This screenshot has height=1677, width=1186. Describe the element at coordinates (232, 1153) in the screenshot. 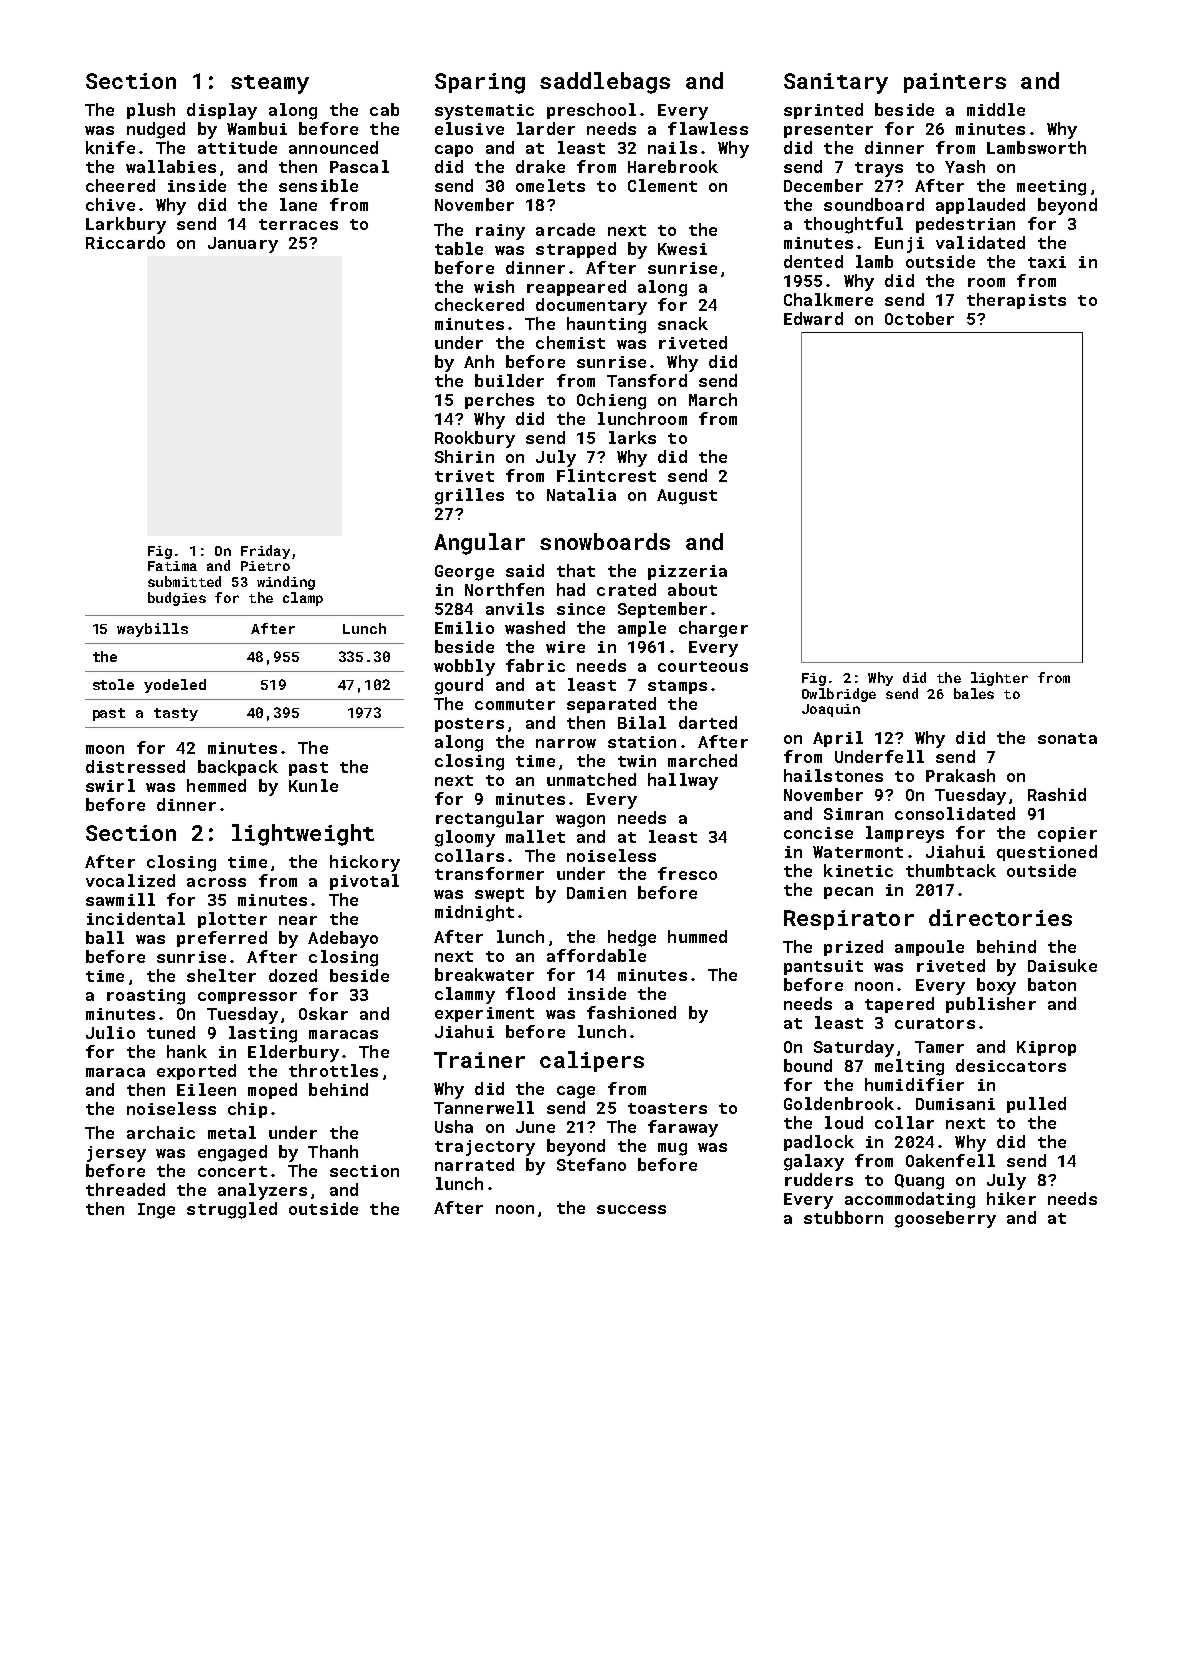

I see `engaged` at that location.
